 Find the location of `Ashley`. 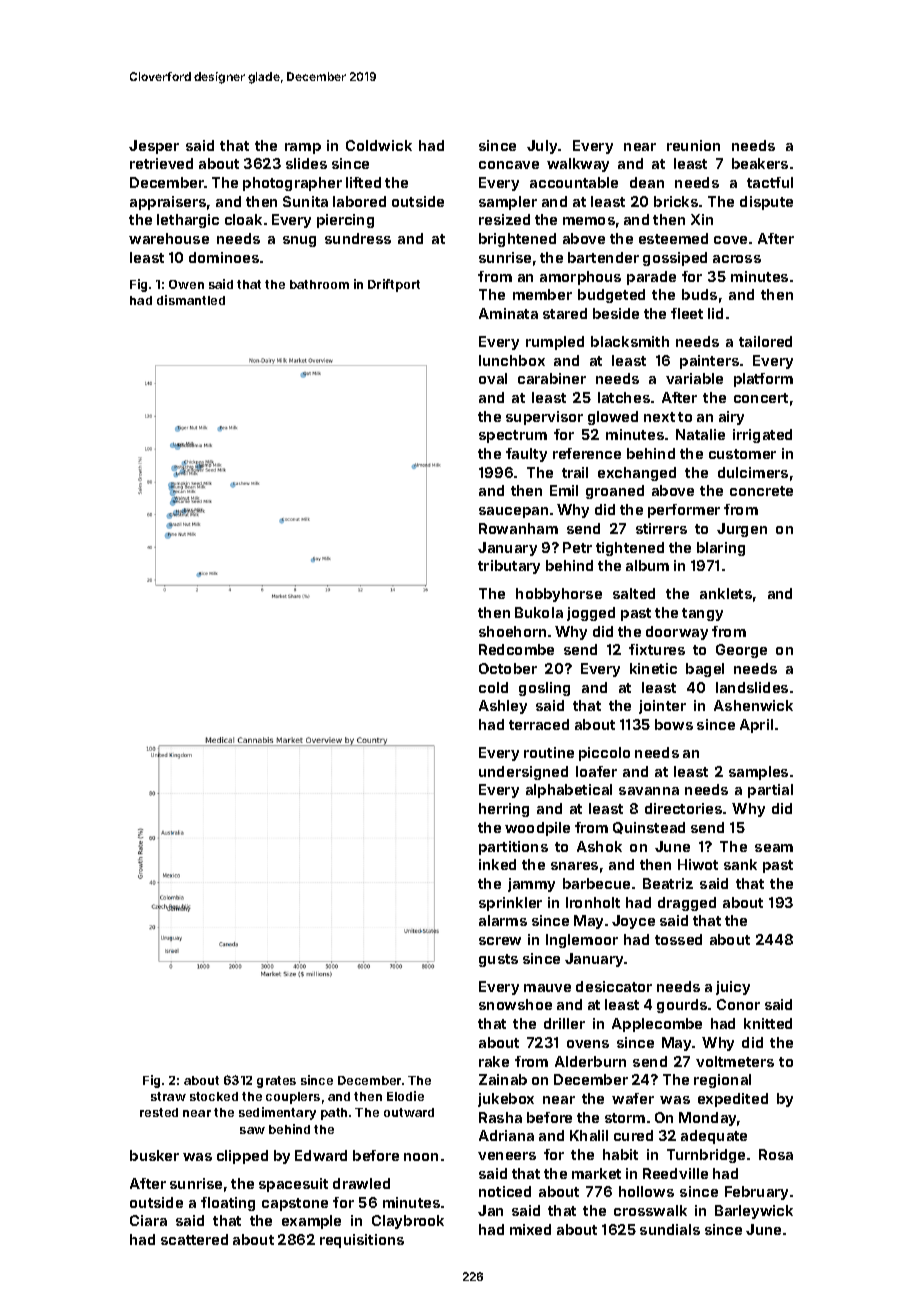

Ashley is located at coordinates (503, 707).
